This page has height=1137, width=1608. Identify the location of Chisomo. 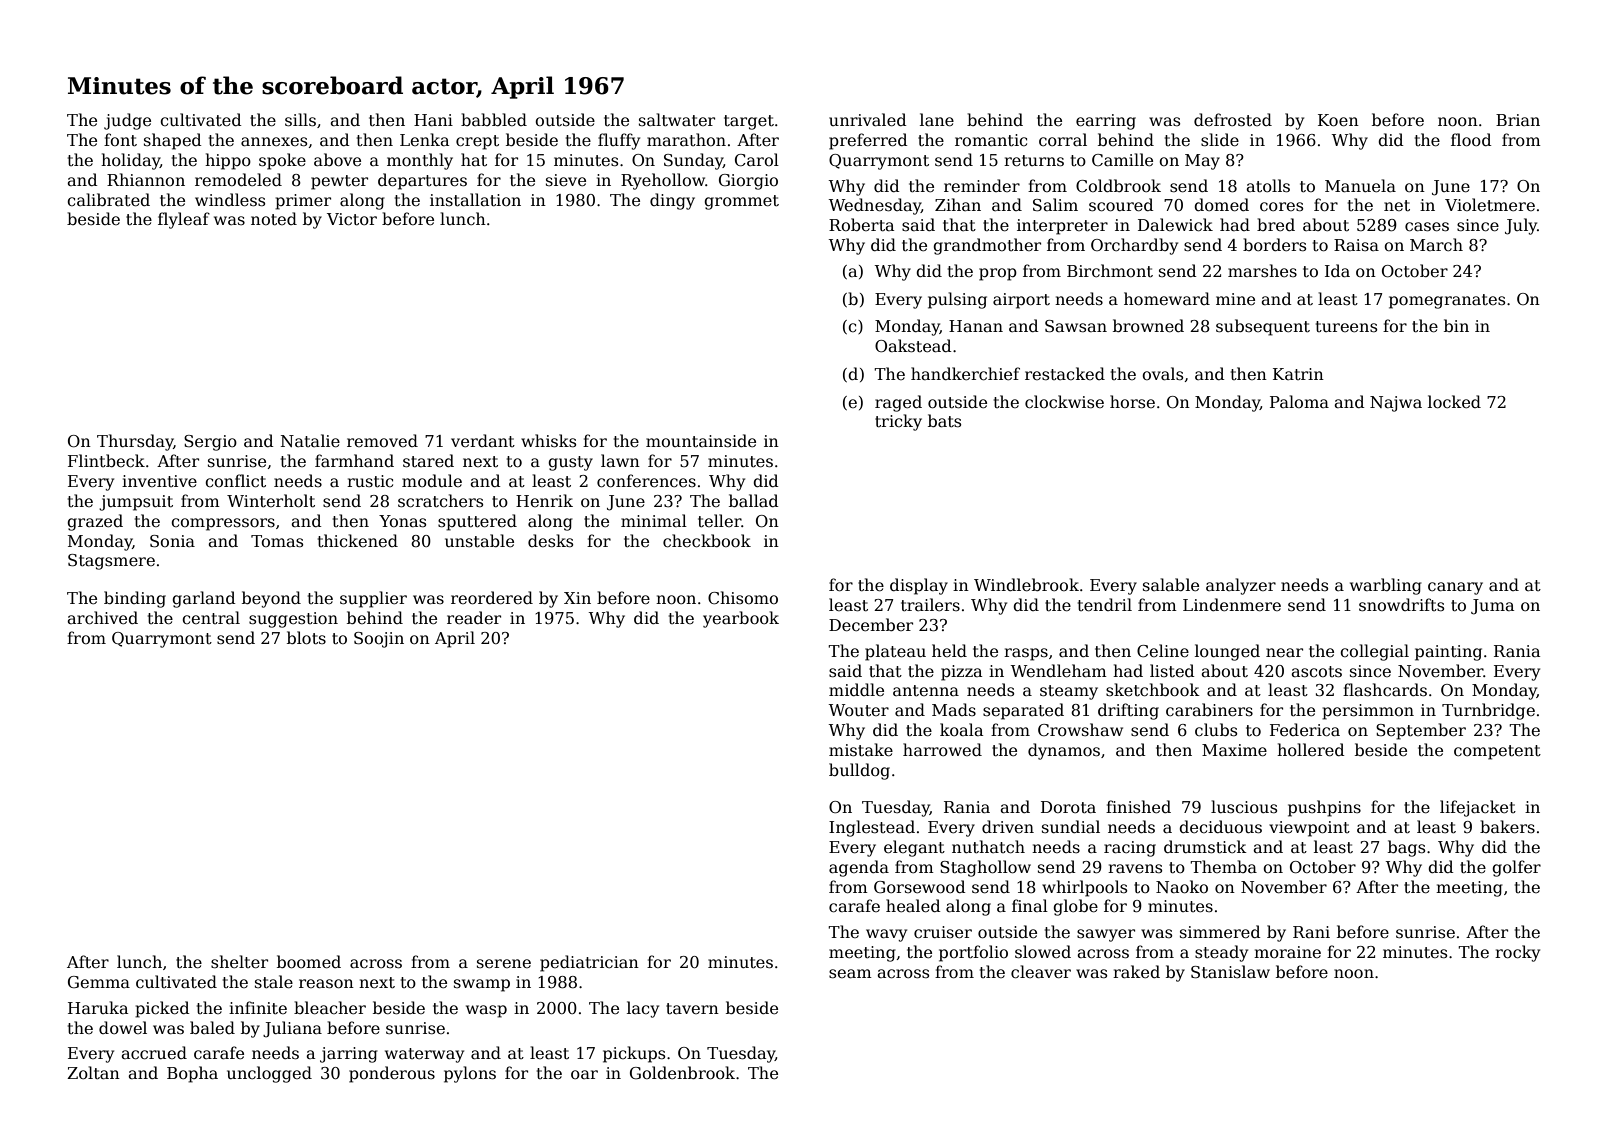
(743, 598).
